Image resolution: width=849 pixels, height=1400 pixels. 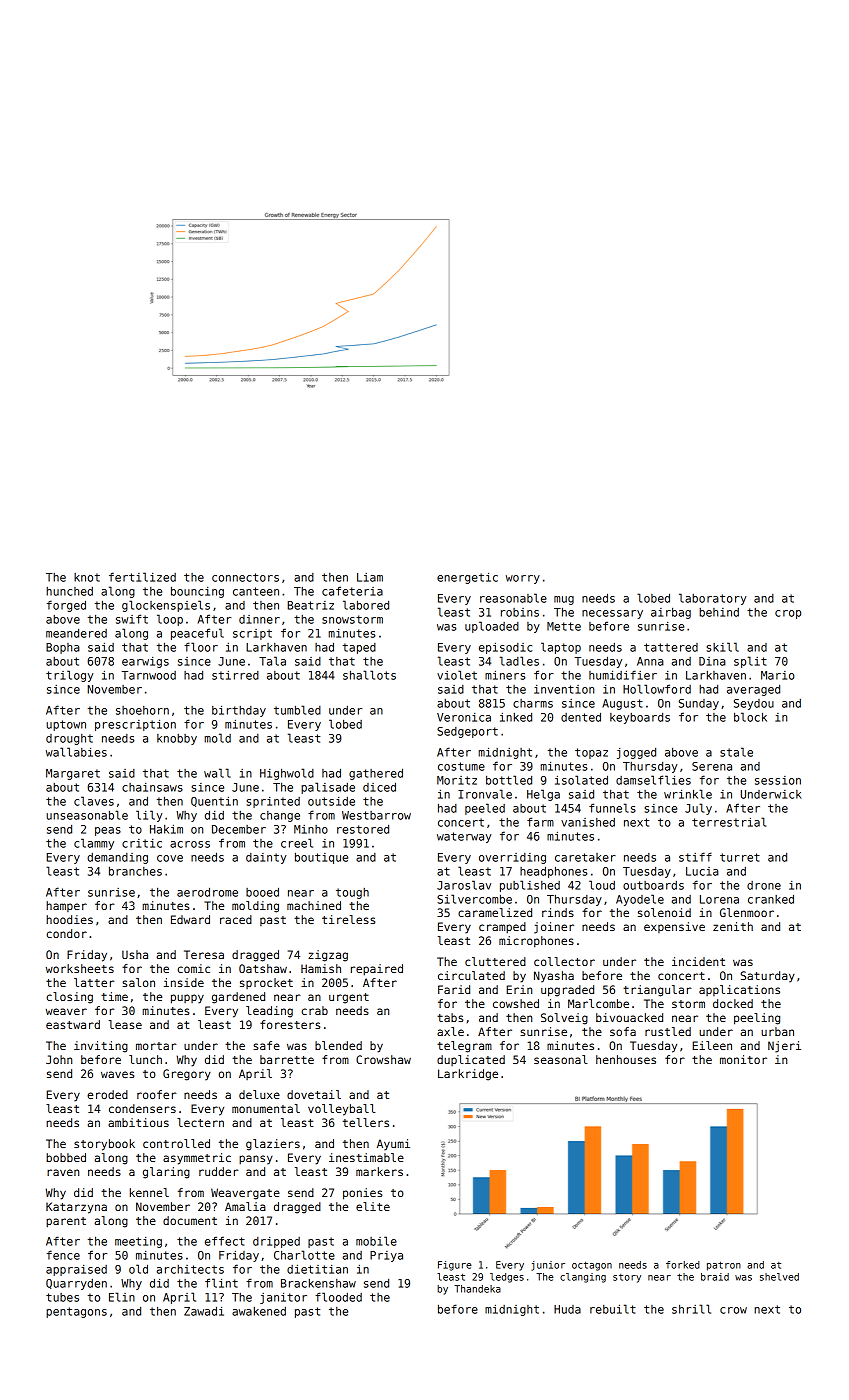 I want to click on published, so click(x=530, y=886).
